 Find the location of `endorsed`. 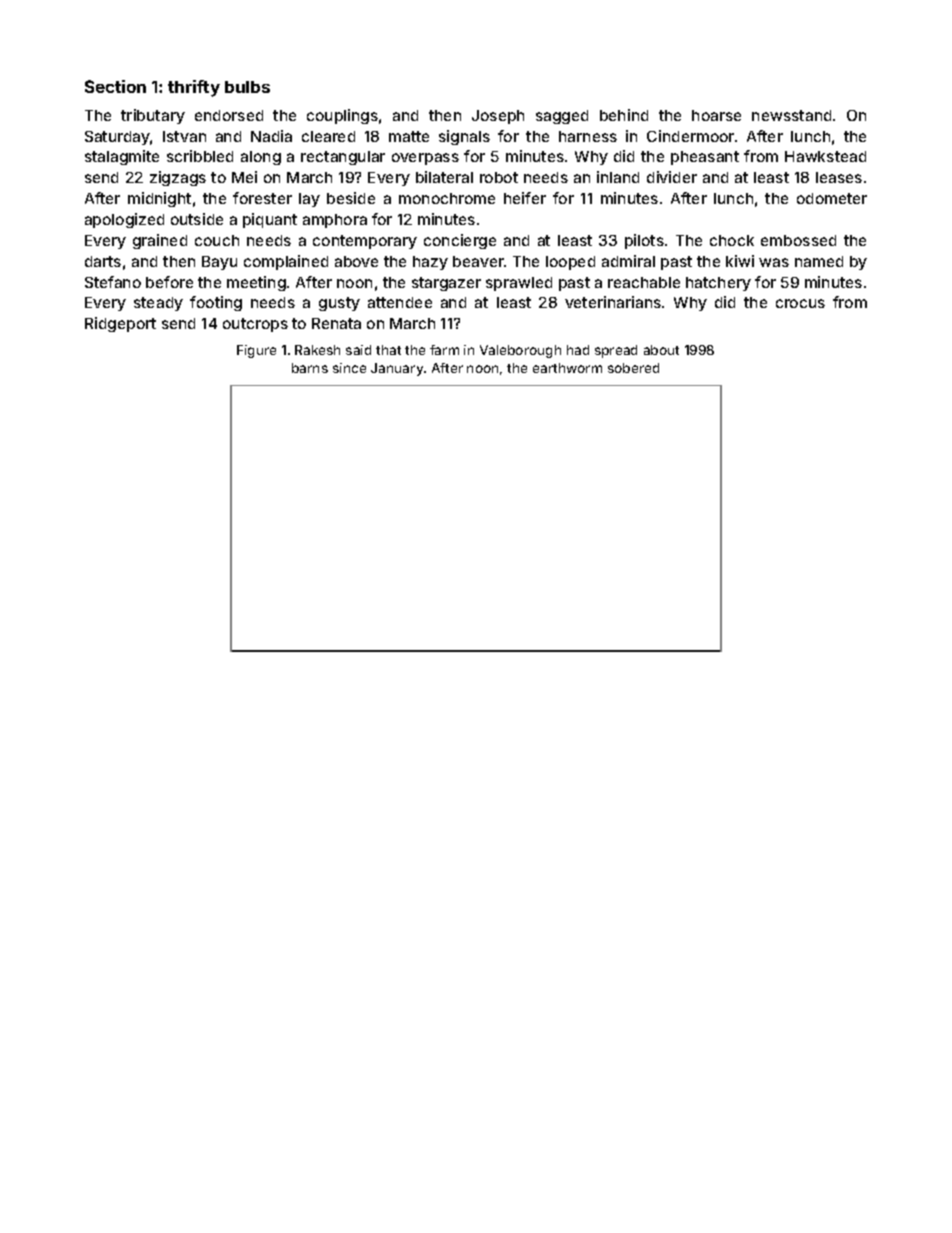

endorsed is located at coordinates (229, 115).
